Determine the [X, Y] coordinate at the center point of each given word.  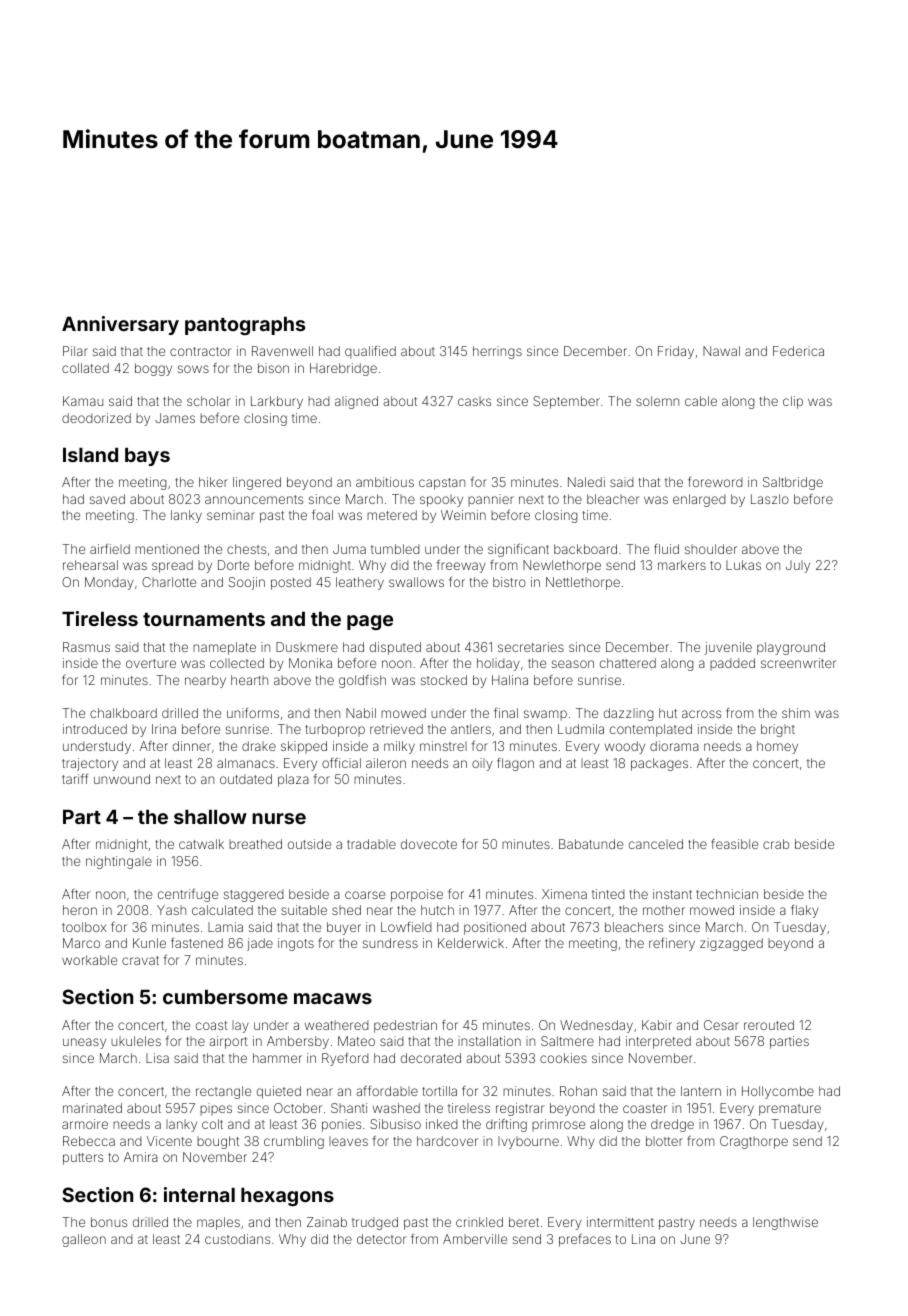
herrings [497, 352]
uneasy [84, 1043]
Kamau [83, 401]
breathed [255, 844]
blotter [664, 1141]
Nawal [721, 351]
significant [518, 550]
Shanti [349, 1108]
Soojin [247, 583]
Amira [141, 1157]
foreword [715, 482]
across [701, 714]
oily [482, 764]
